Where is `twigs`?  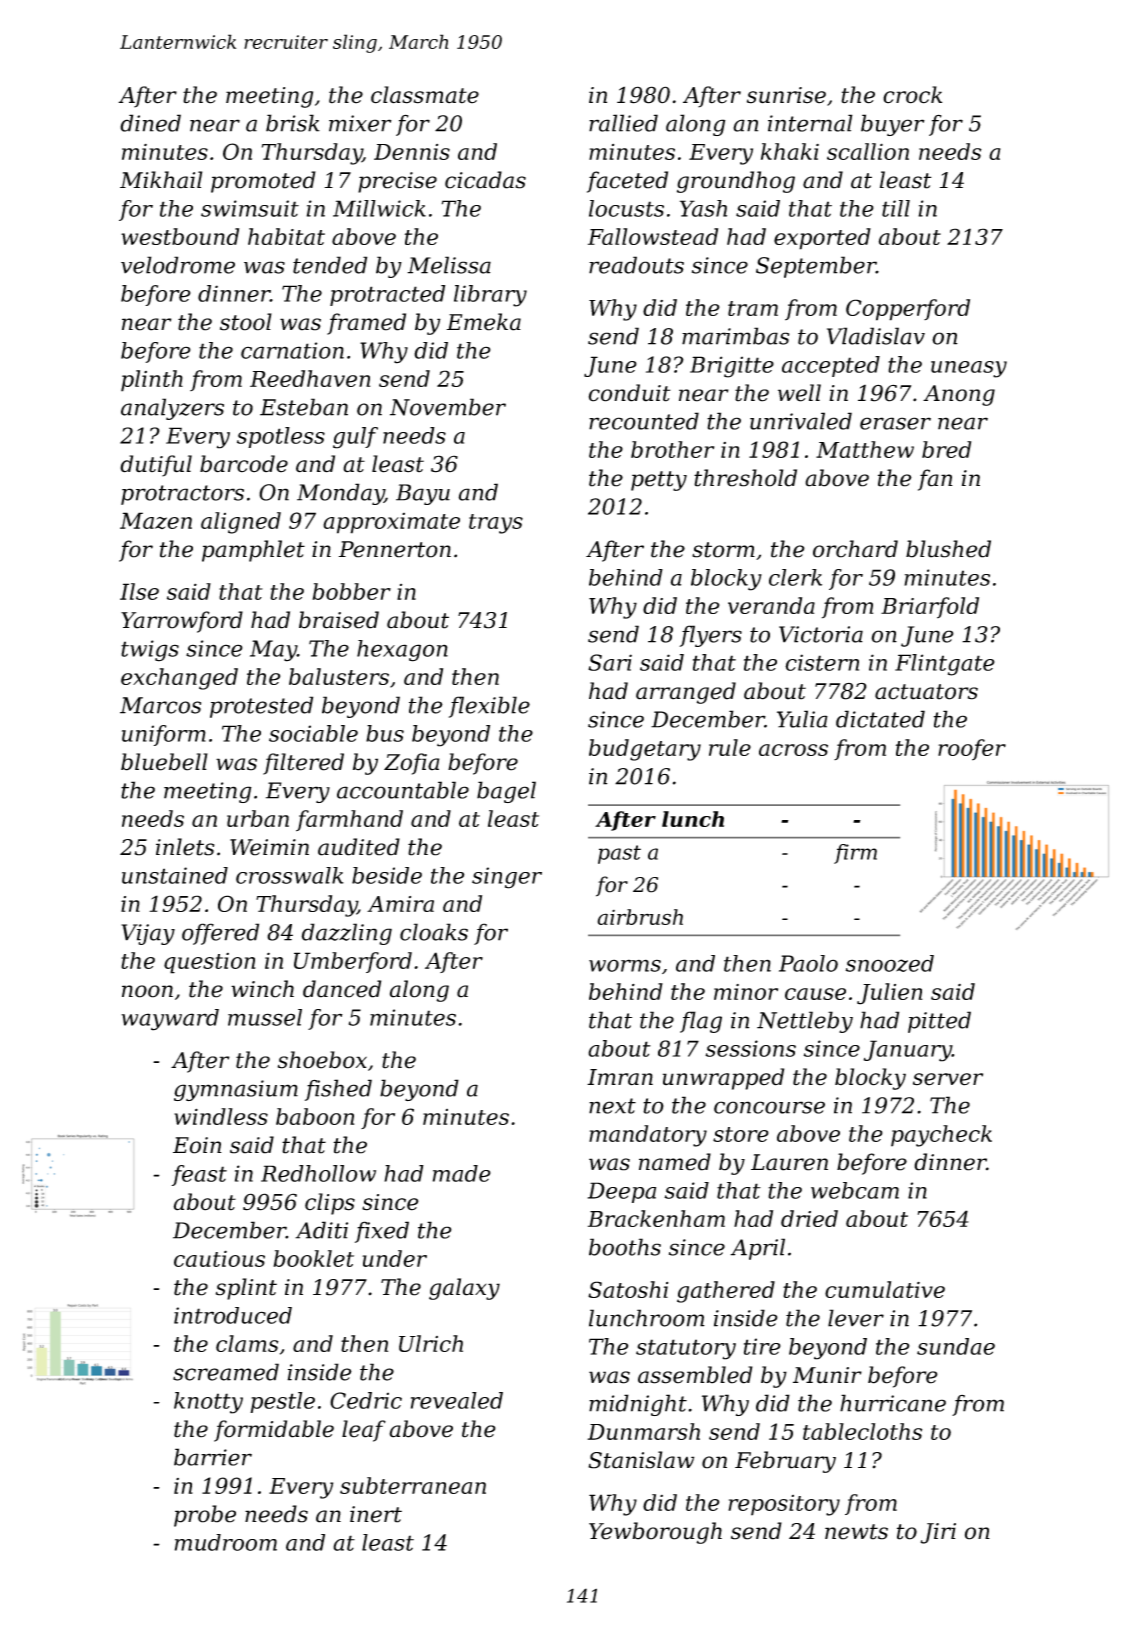 twigs is located at coordinates (150, 651).
